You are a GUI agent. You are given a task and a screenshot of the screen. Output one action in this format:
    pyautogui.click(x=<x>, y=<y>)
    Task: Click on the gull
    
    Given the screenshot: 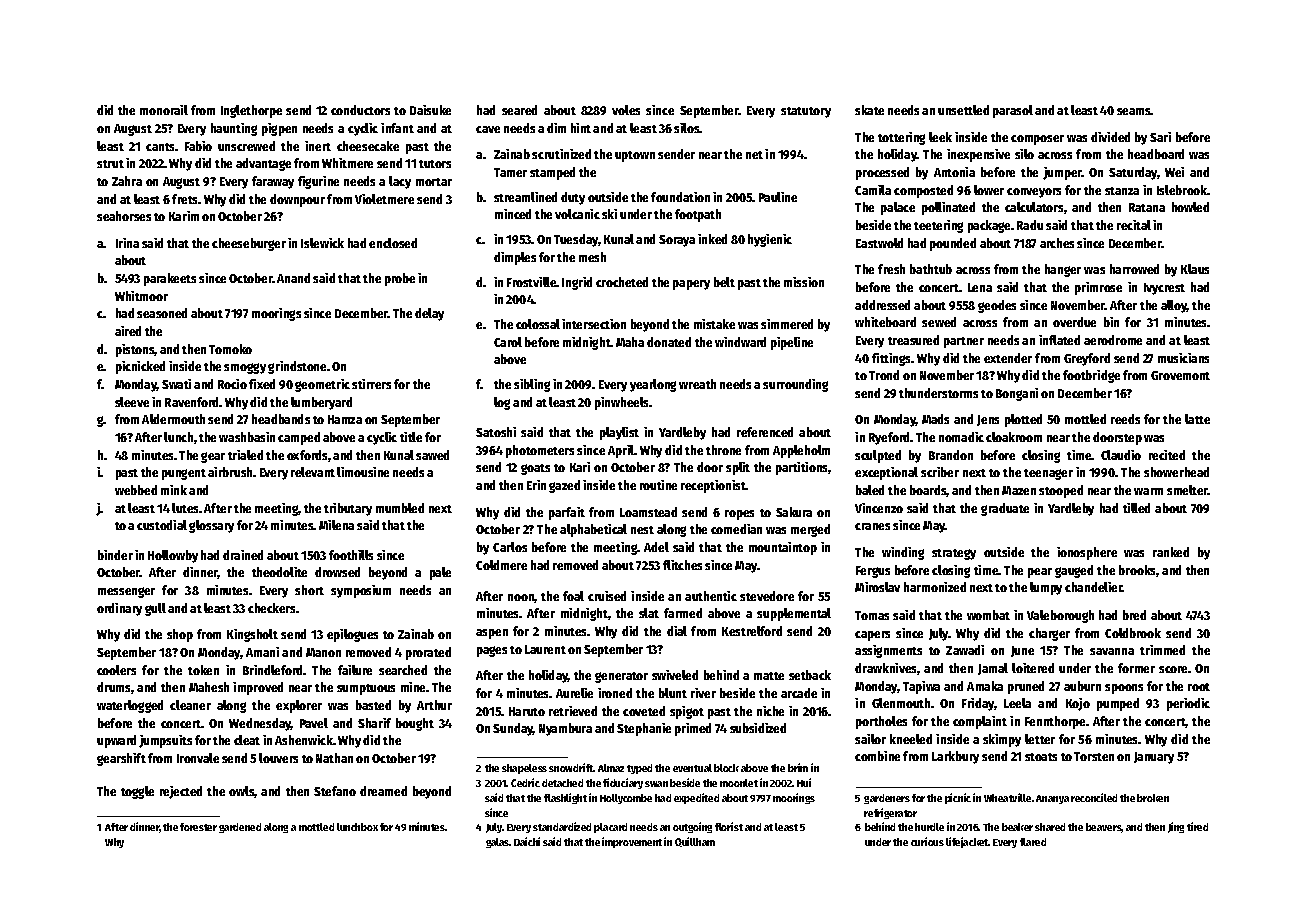 What is the action you would take?
    pyautogui.click(x=155, y=609)
